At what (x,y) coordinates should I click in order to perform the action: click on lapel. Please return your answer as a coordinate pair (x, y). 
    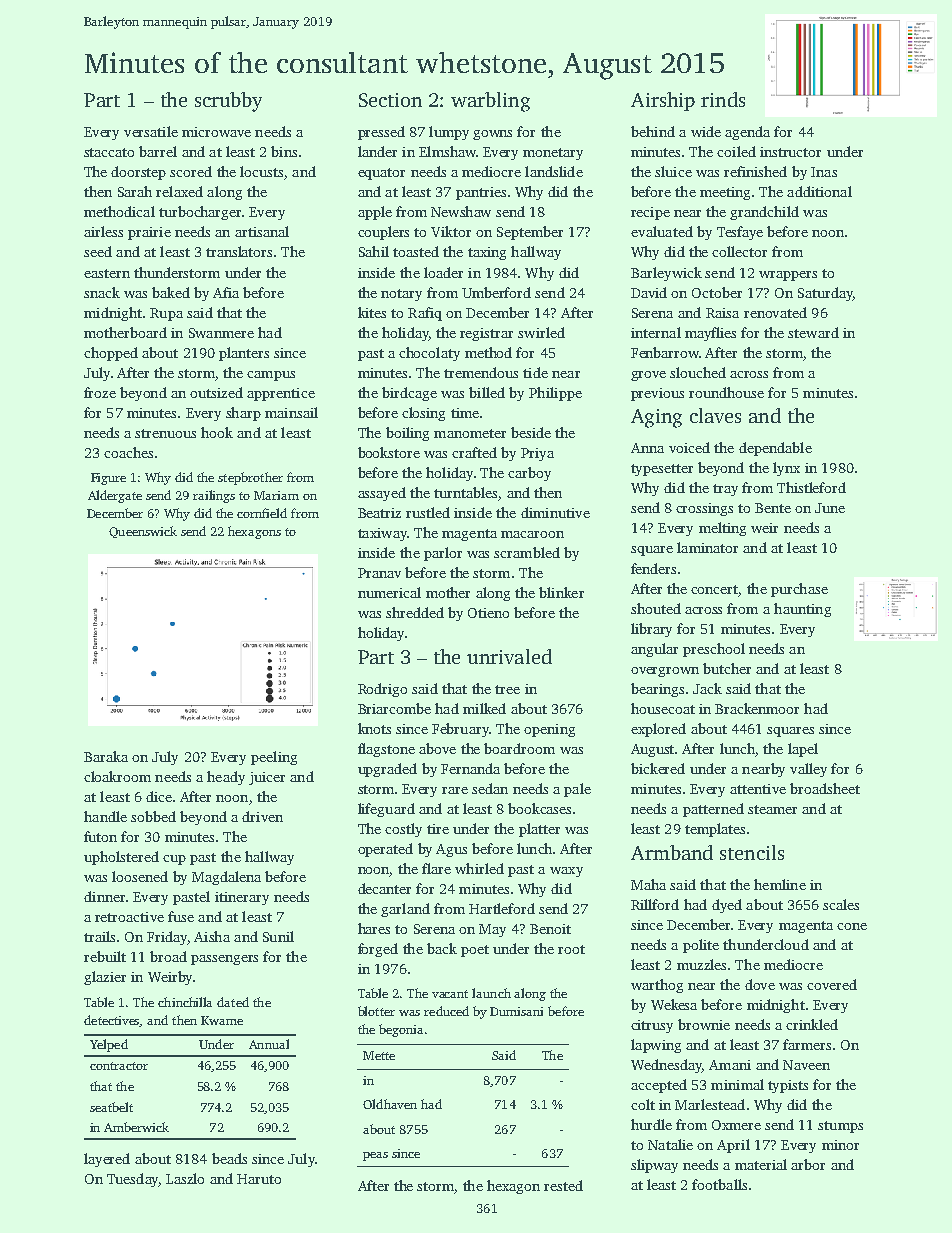
    Looking at the image, I should click on (803, 750).
